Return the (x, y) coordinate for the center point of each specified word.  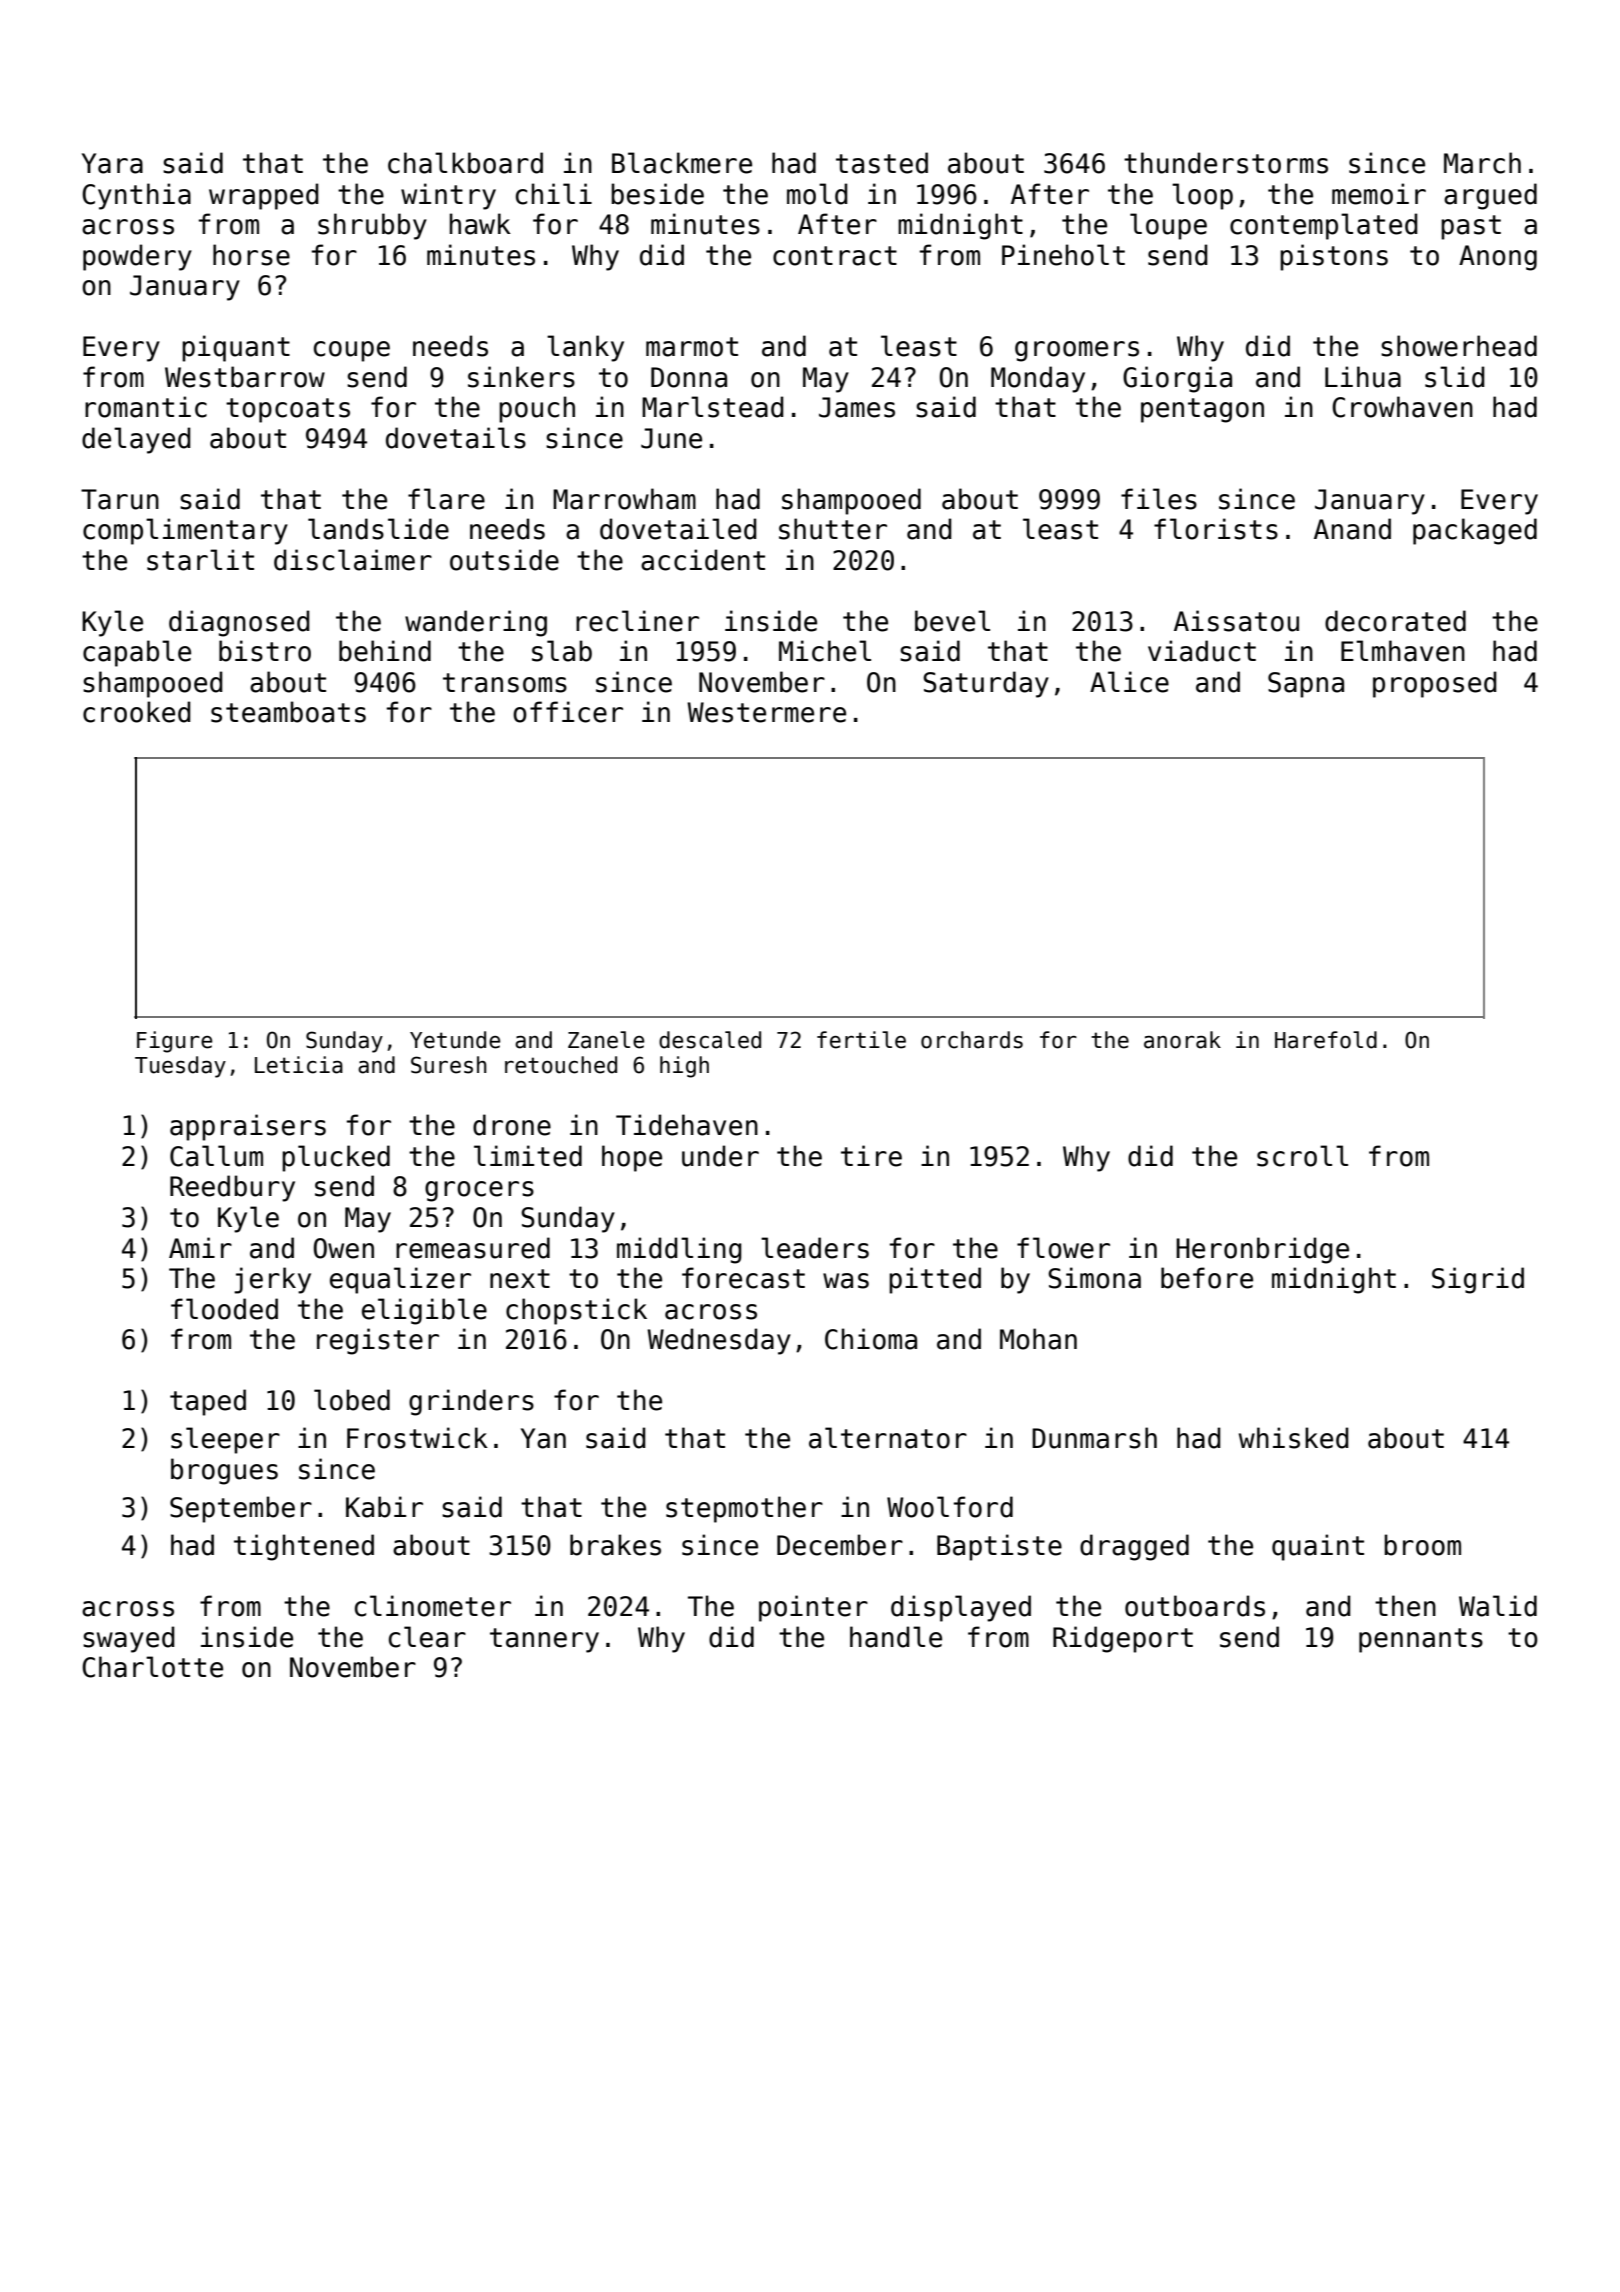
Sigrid (1478, 1280)
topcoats (288, 410)
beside (657, 194)
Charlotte (152, 1667)
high (684, 1067)
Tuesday (180, 1067)
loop (1202, 196)
